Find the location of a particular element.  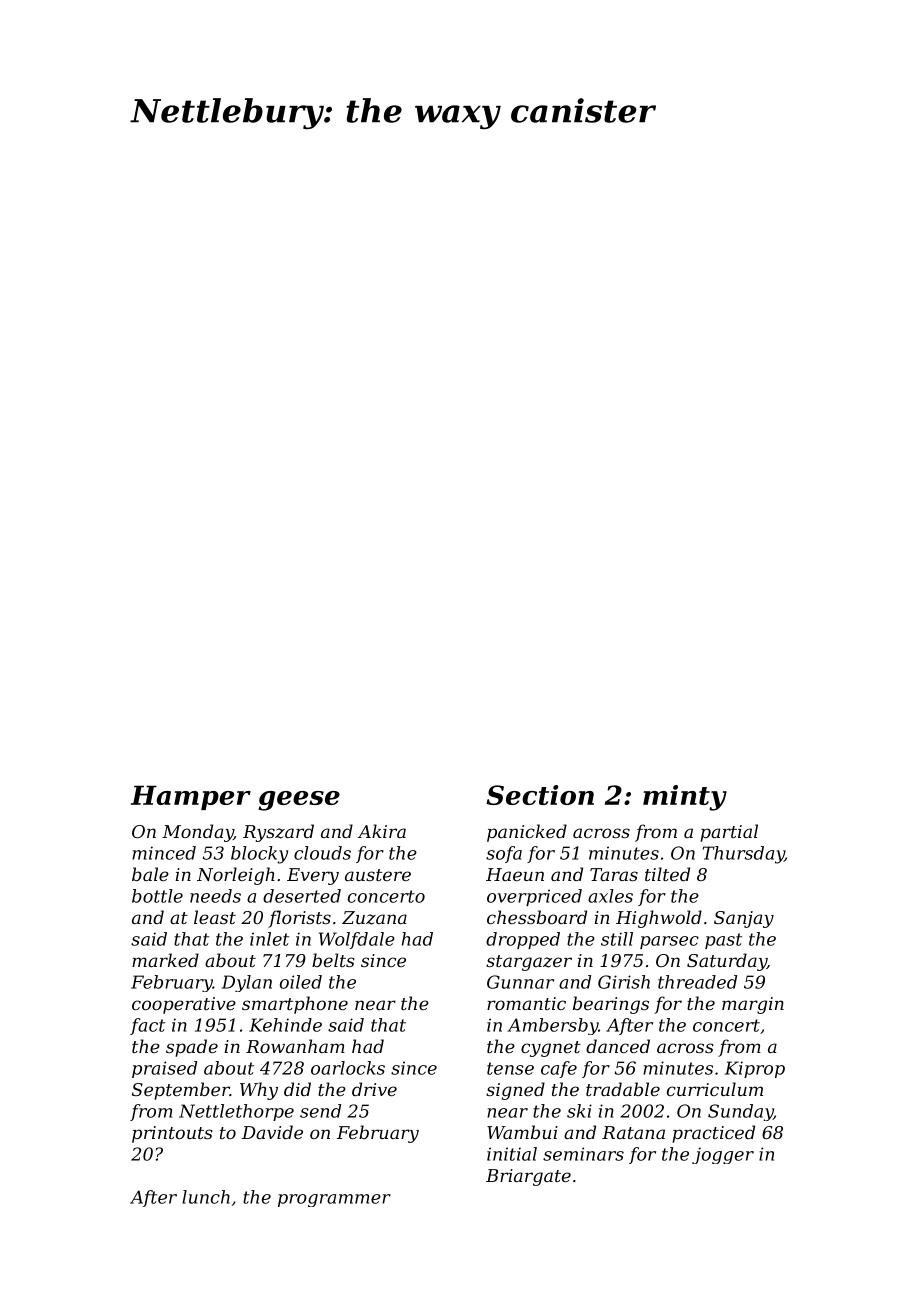

Section is located at coordinates (540, 795).
